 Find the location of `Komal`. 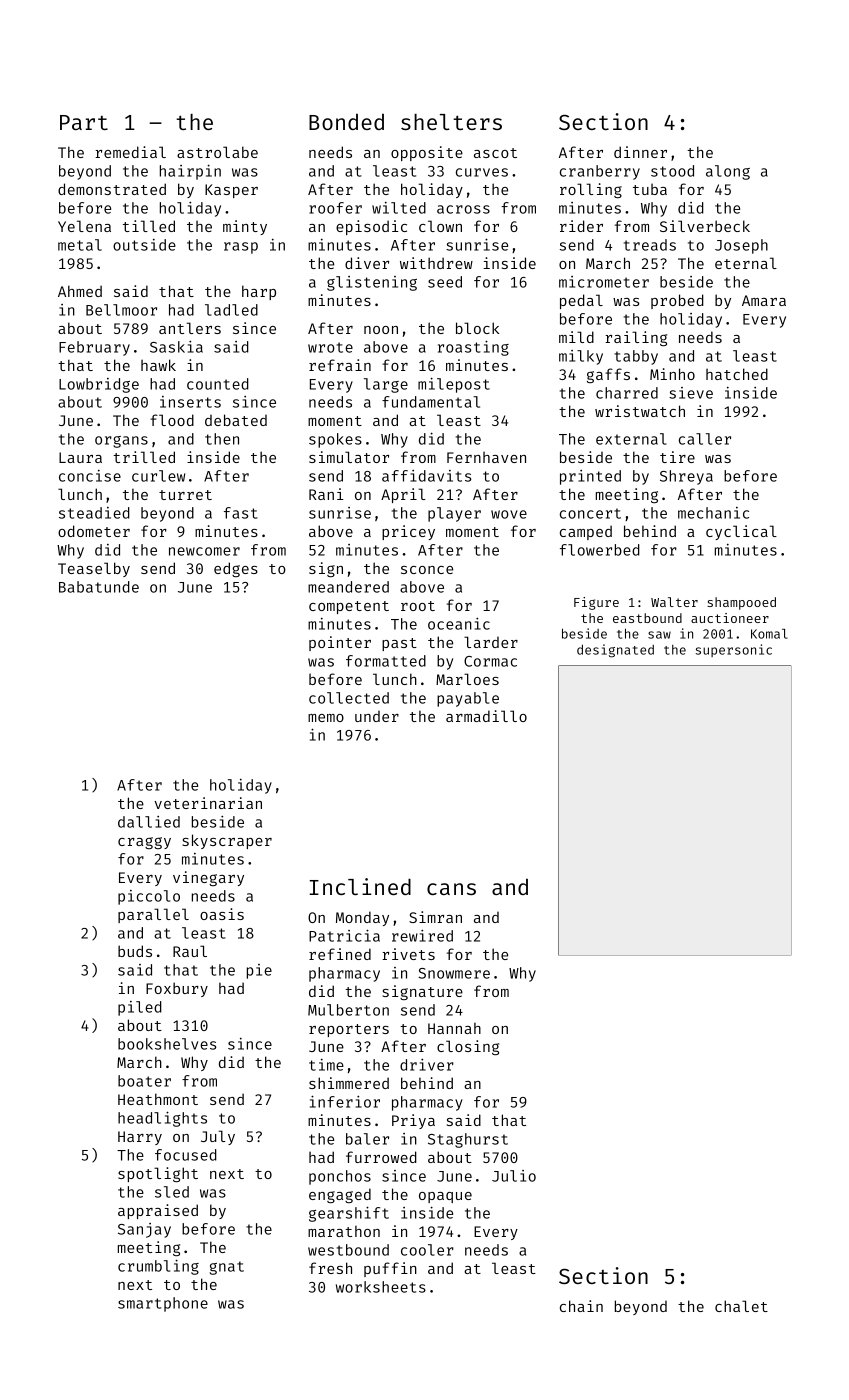

Komal is located at coordinates (769, 634).
